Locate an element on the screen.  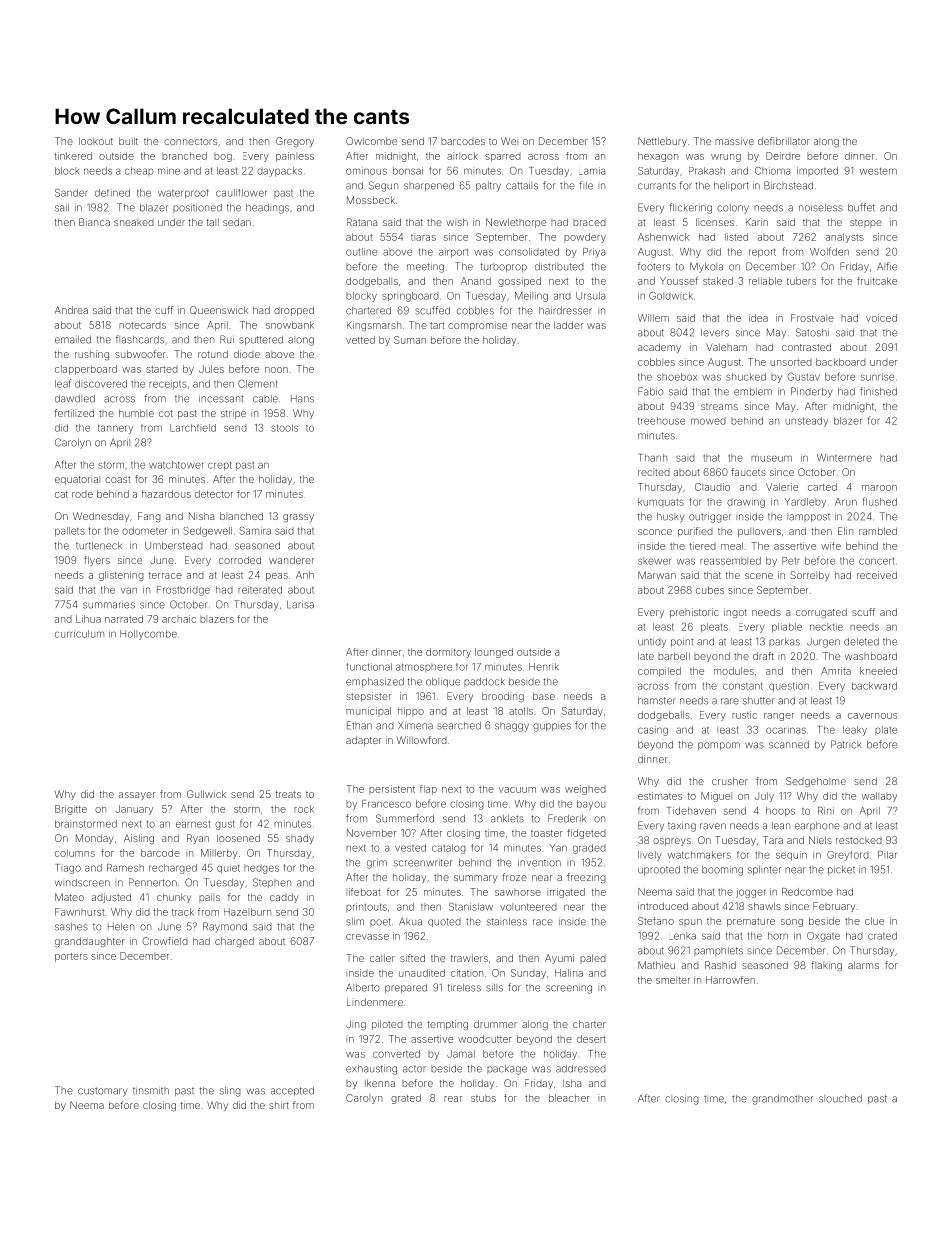
shirt is located at coordinates (279, 1105).
